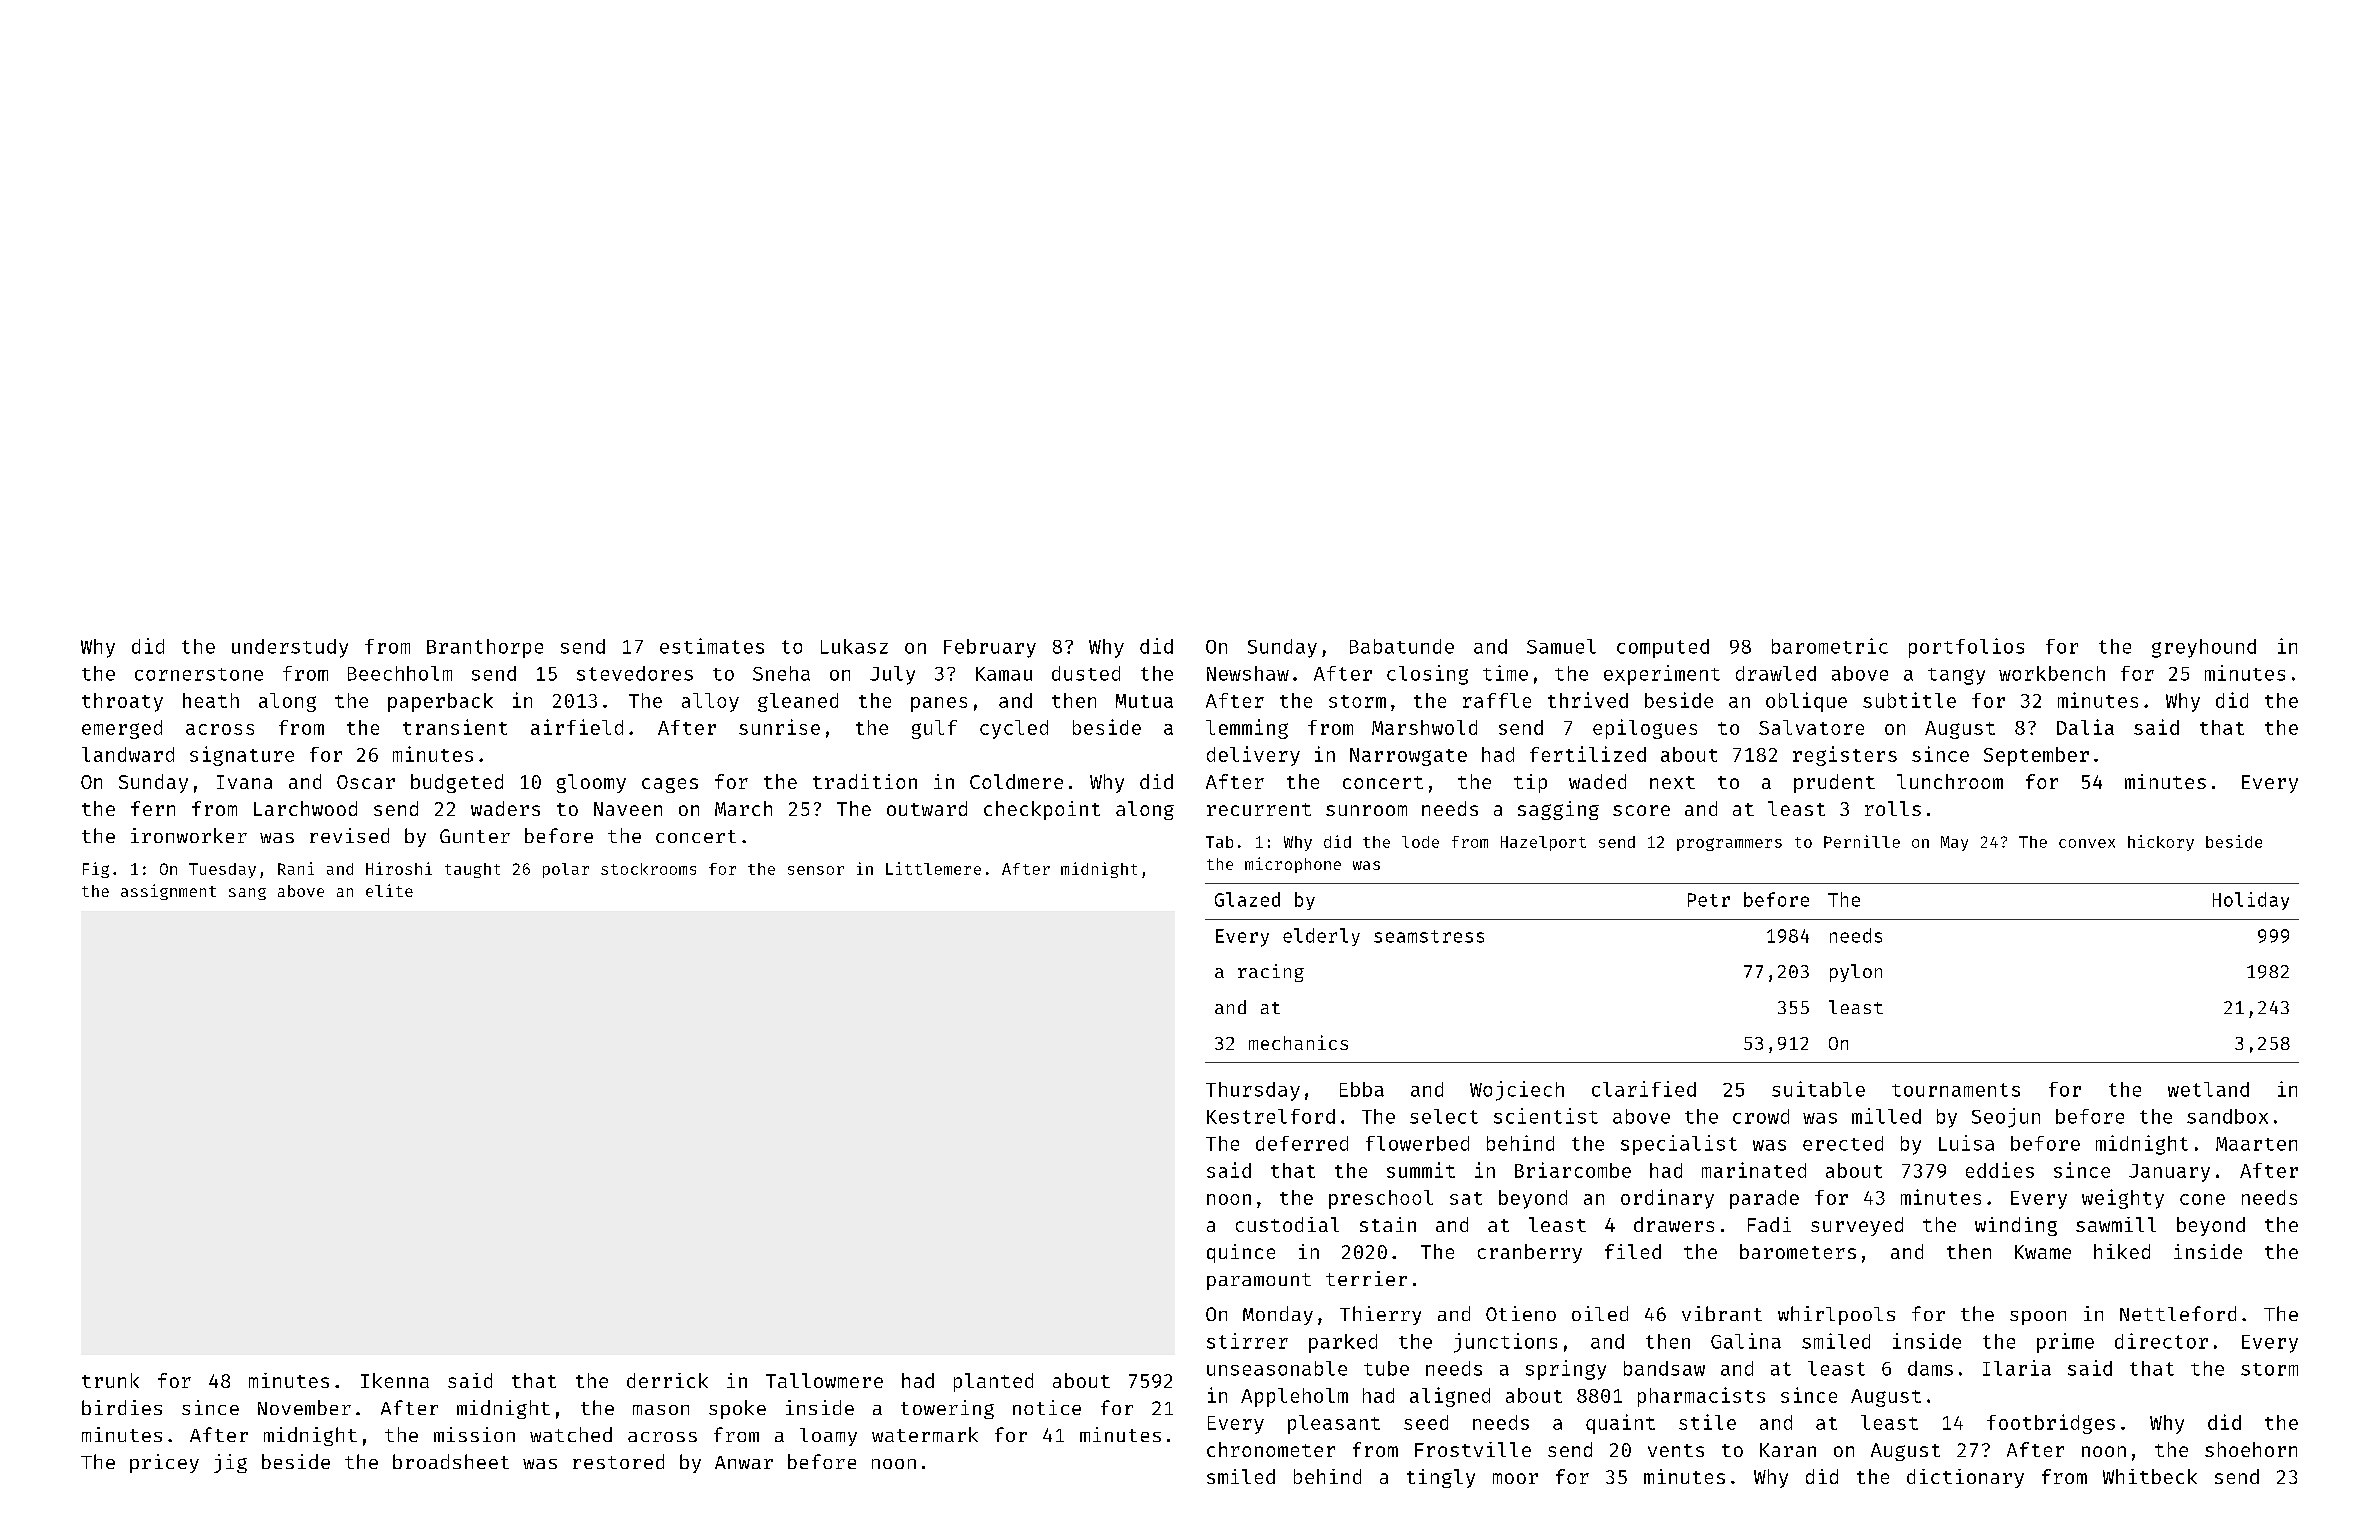  Describe the element at coordinates (399, 868) in the page. I see `Hiroshi` at that location.
